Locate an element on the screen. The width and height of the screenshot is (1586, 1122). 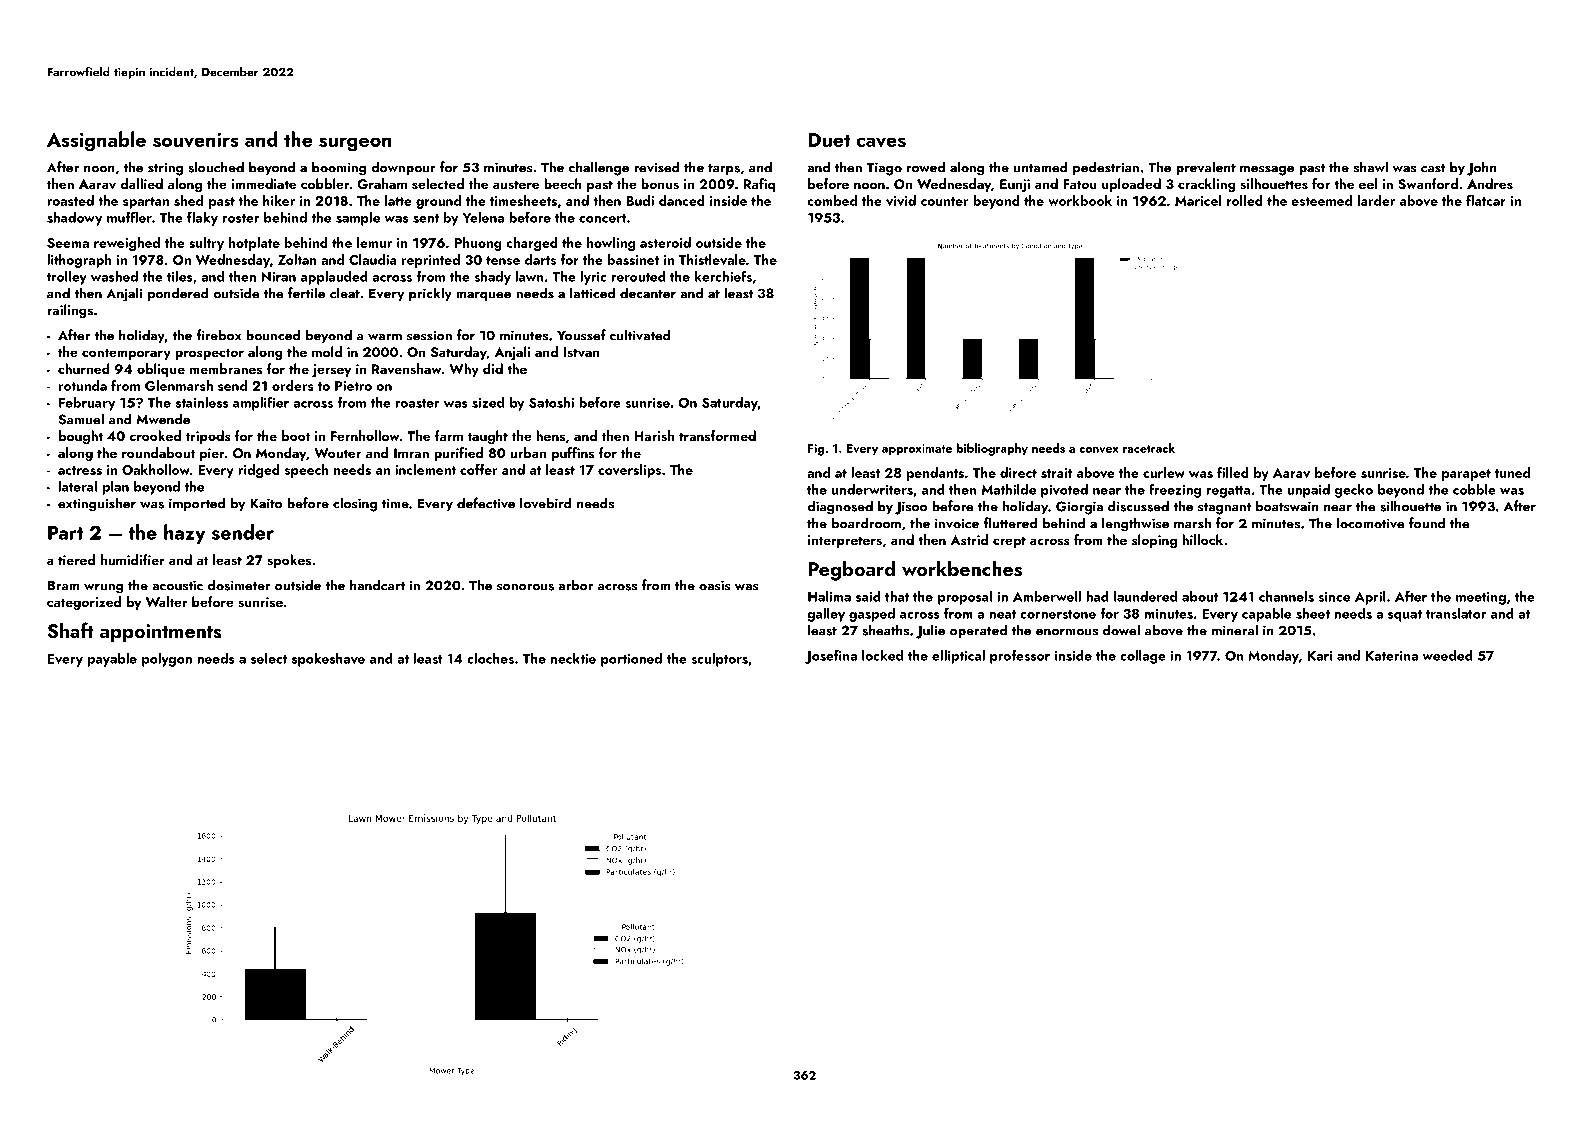
sculptors is located at coordinates (719, 660).
